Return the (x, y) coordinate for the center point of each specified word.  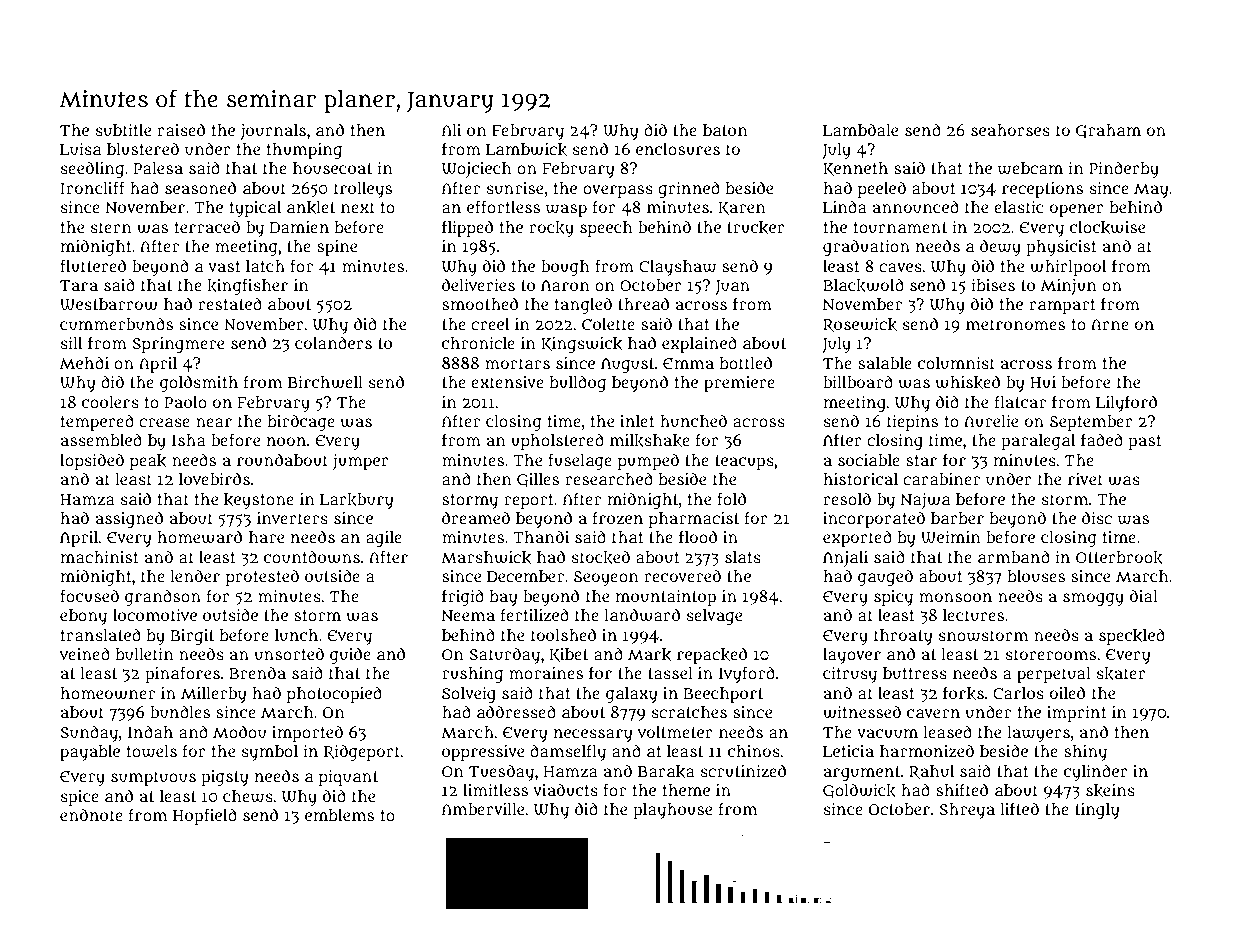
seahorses (1010, 130)
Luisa (80, 149)
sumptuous (153, 778)
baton (725, 130)
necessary (593, 735)
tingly (1097, 811)
